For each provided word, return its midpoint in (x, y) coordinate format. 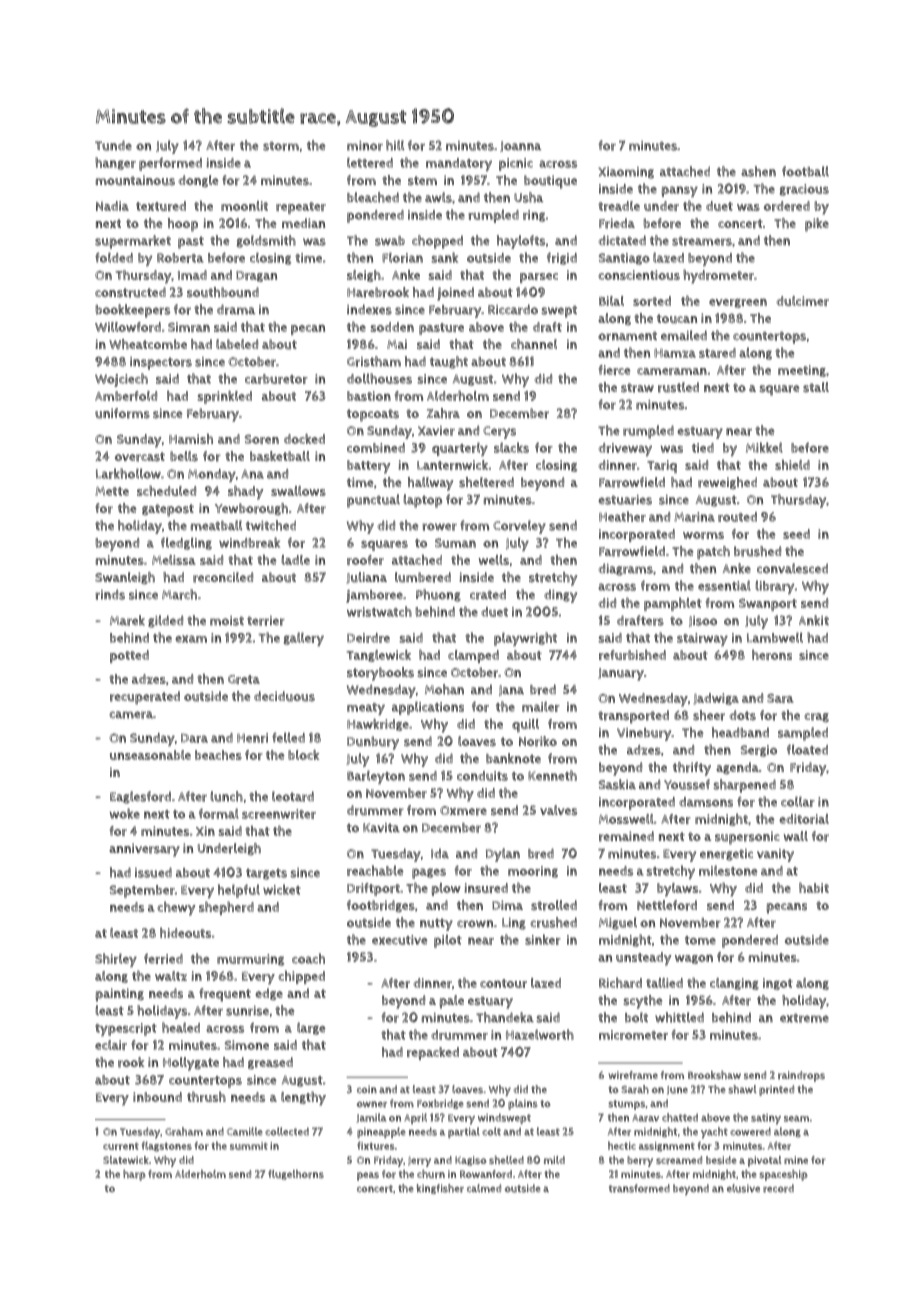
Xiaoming (626, 173)
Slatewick (126, 1160)
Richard (620, 982)
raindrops (801, 1076)
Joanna (520, 146)
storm (281, 146)
